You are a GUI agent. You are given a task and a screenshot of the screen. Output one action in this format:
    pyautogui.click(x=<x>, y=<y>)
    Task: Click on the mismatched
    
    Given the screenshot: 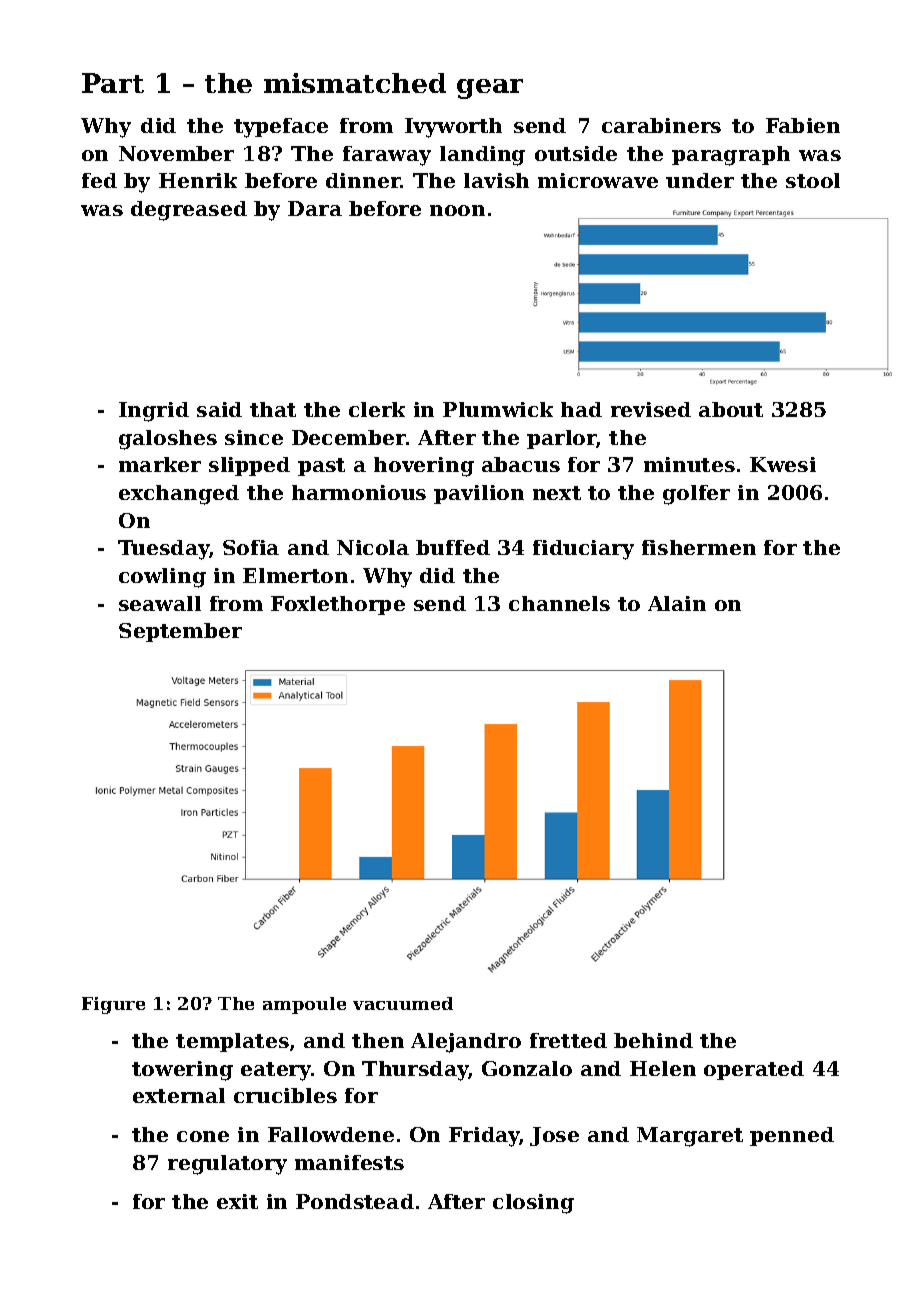 What is the action you would take?
    pyautogui.click(x=355, y=83)
